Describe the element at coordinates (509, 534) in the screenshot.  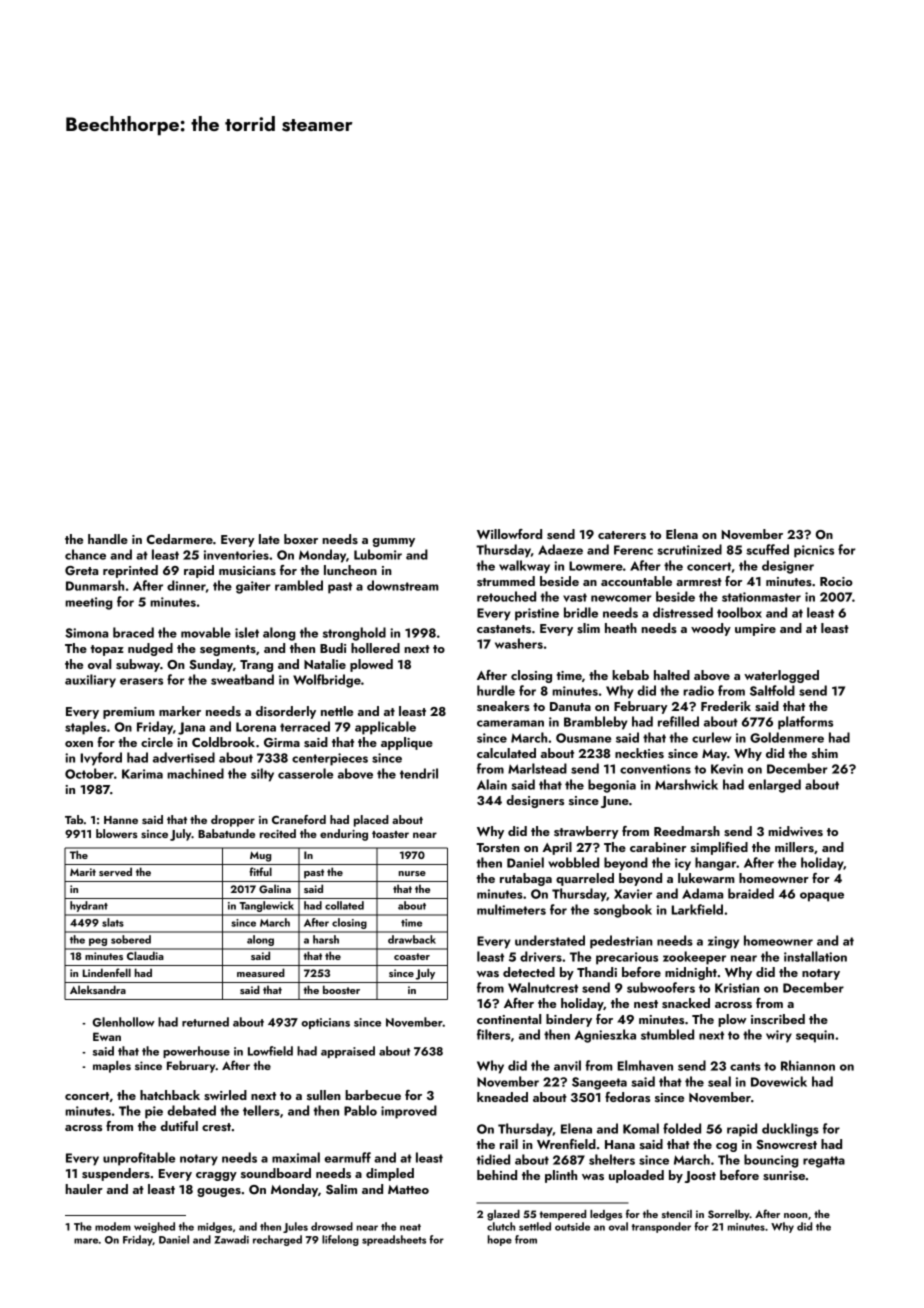
I see `Willowford` at that location.
